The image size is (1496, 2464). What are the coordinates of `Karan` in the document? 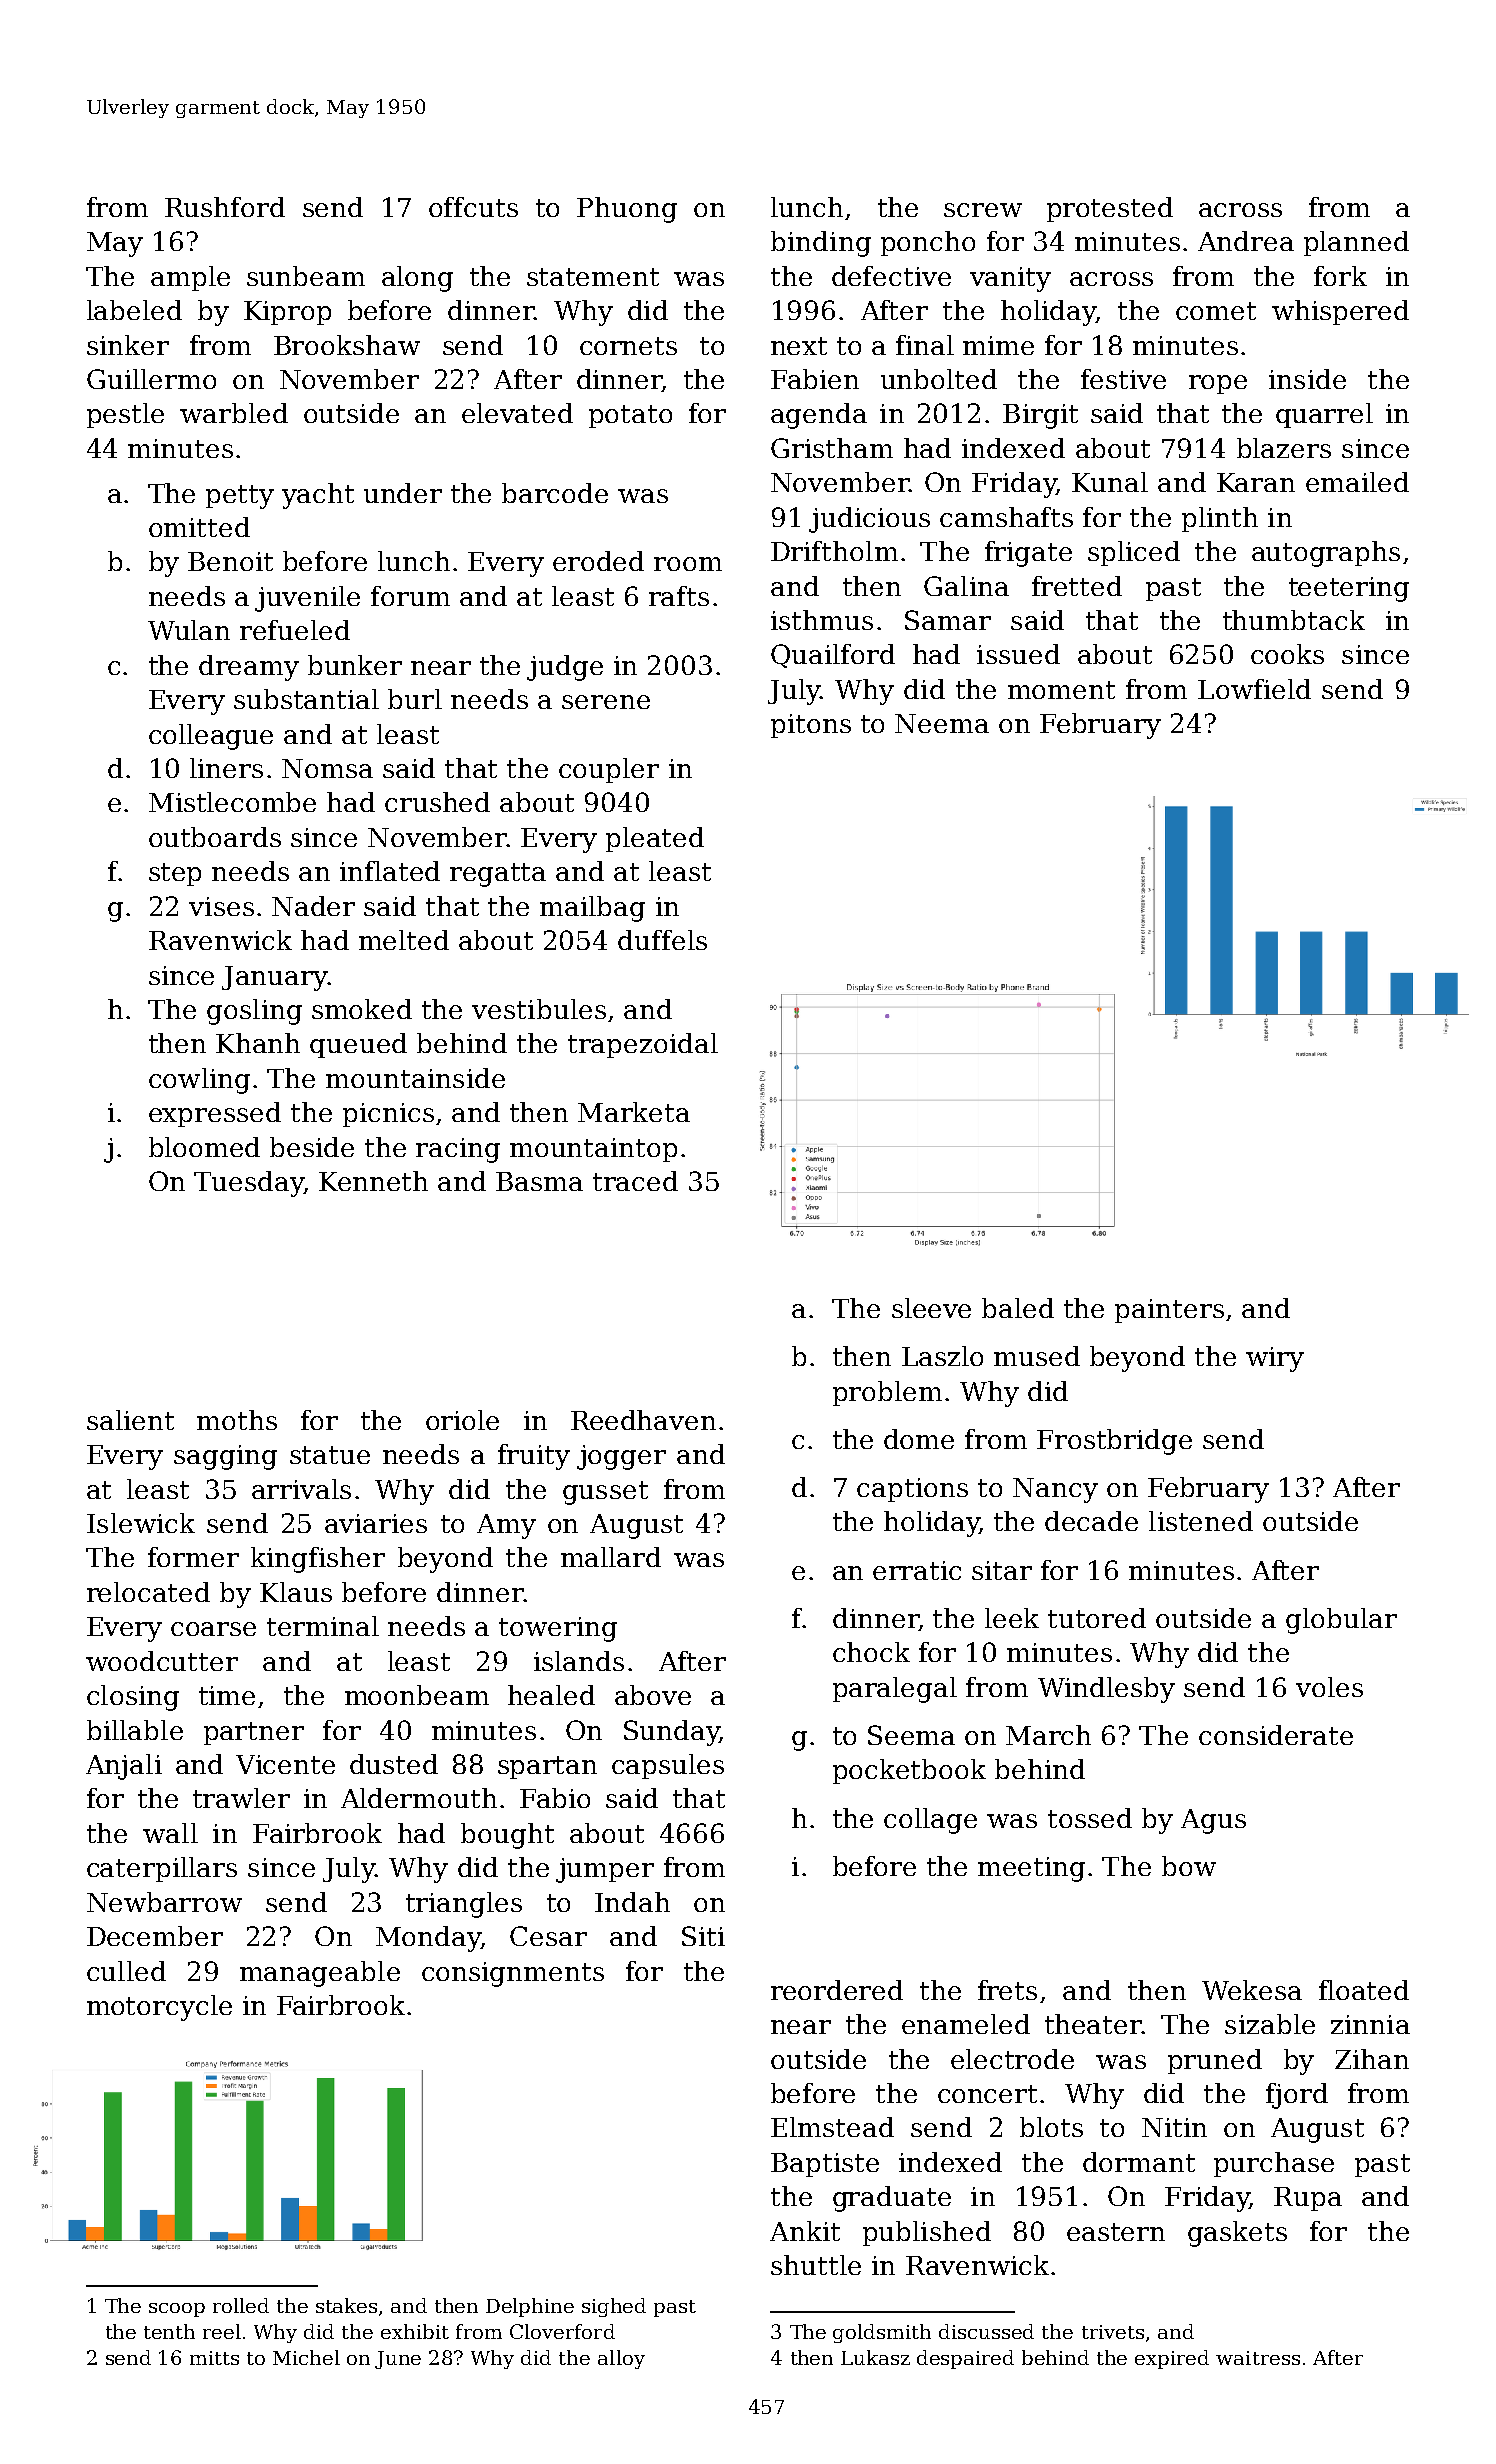 It's located at (1256, 482).
